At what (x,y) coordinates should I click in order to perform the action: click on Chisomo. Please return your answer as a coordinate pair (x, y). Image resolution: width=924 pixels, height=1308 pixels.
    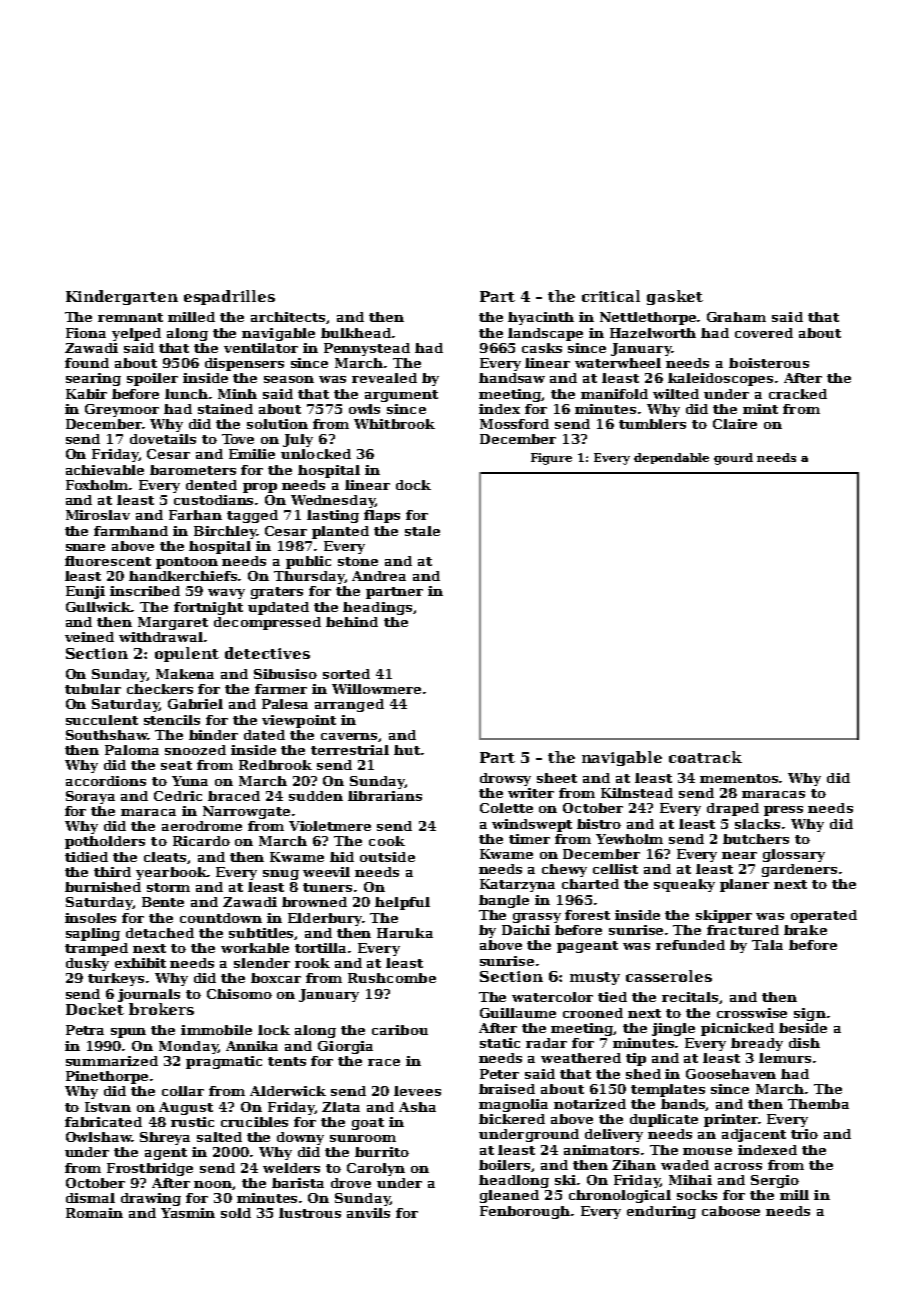
    Looking at the image, I should click on (239, 994).
